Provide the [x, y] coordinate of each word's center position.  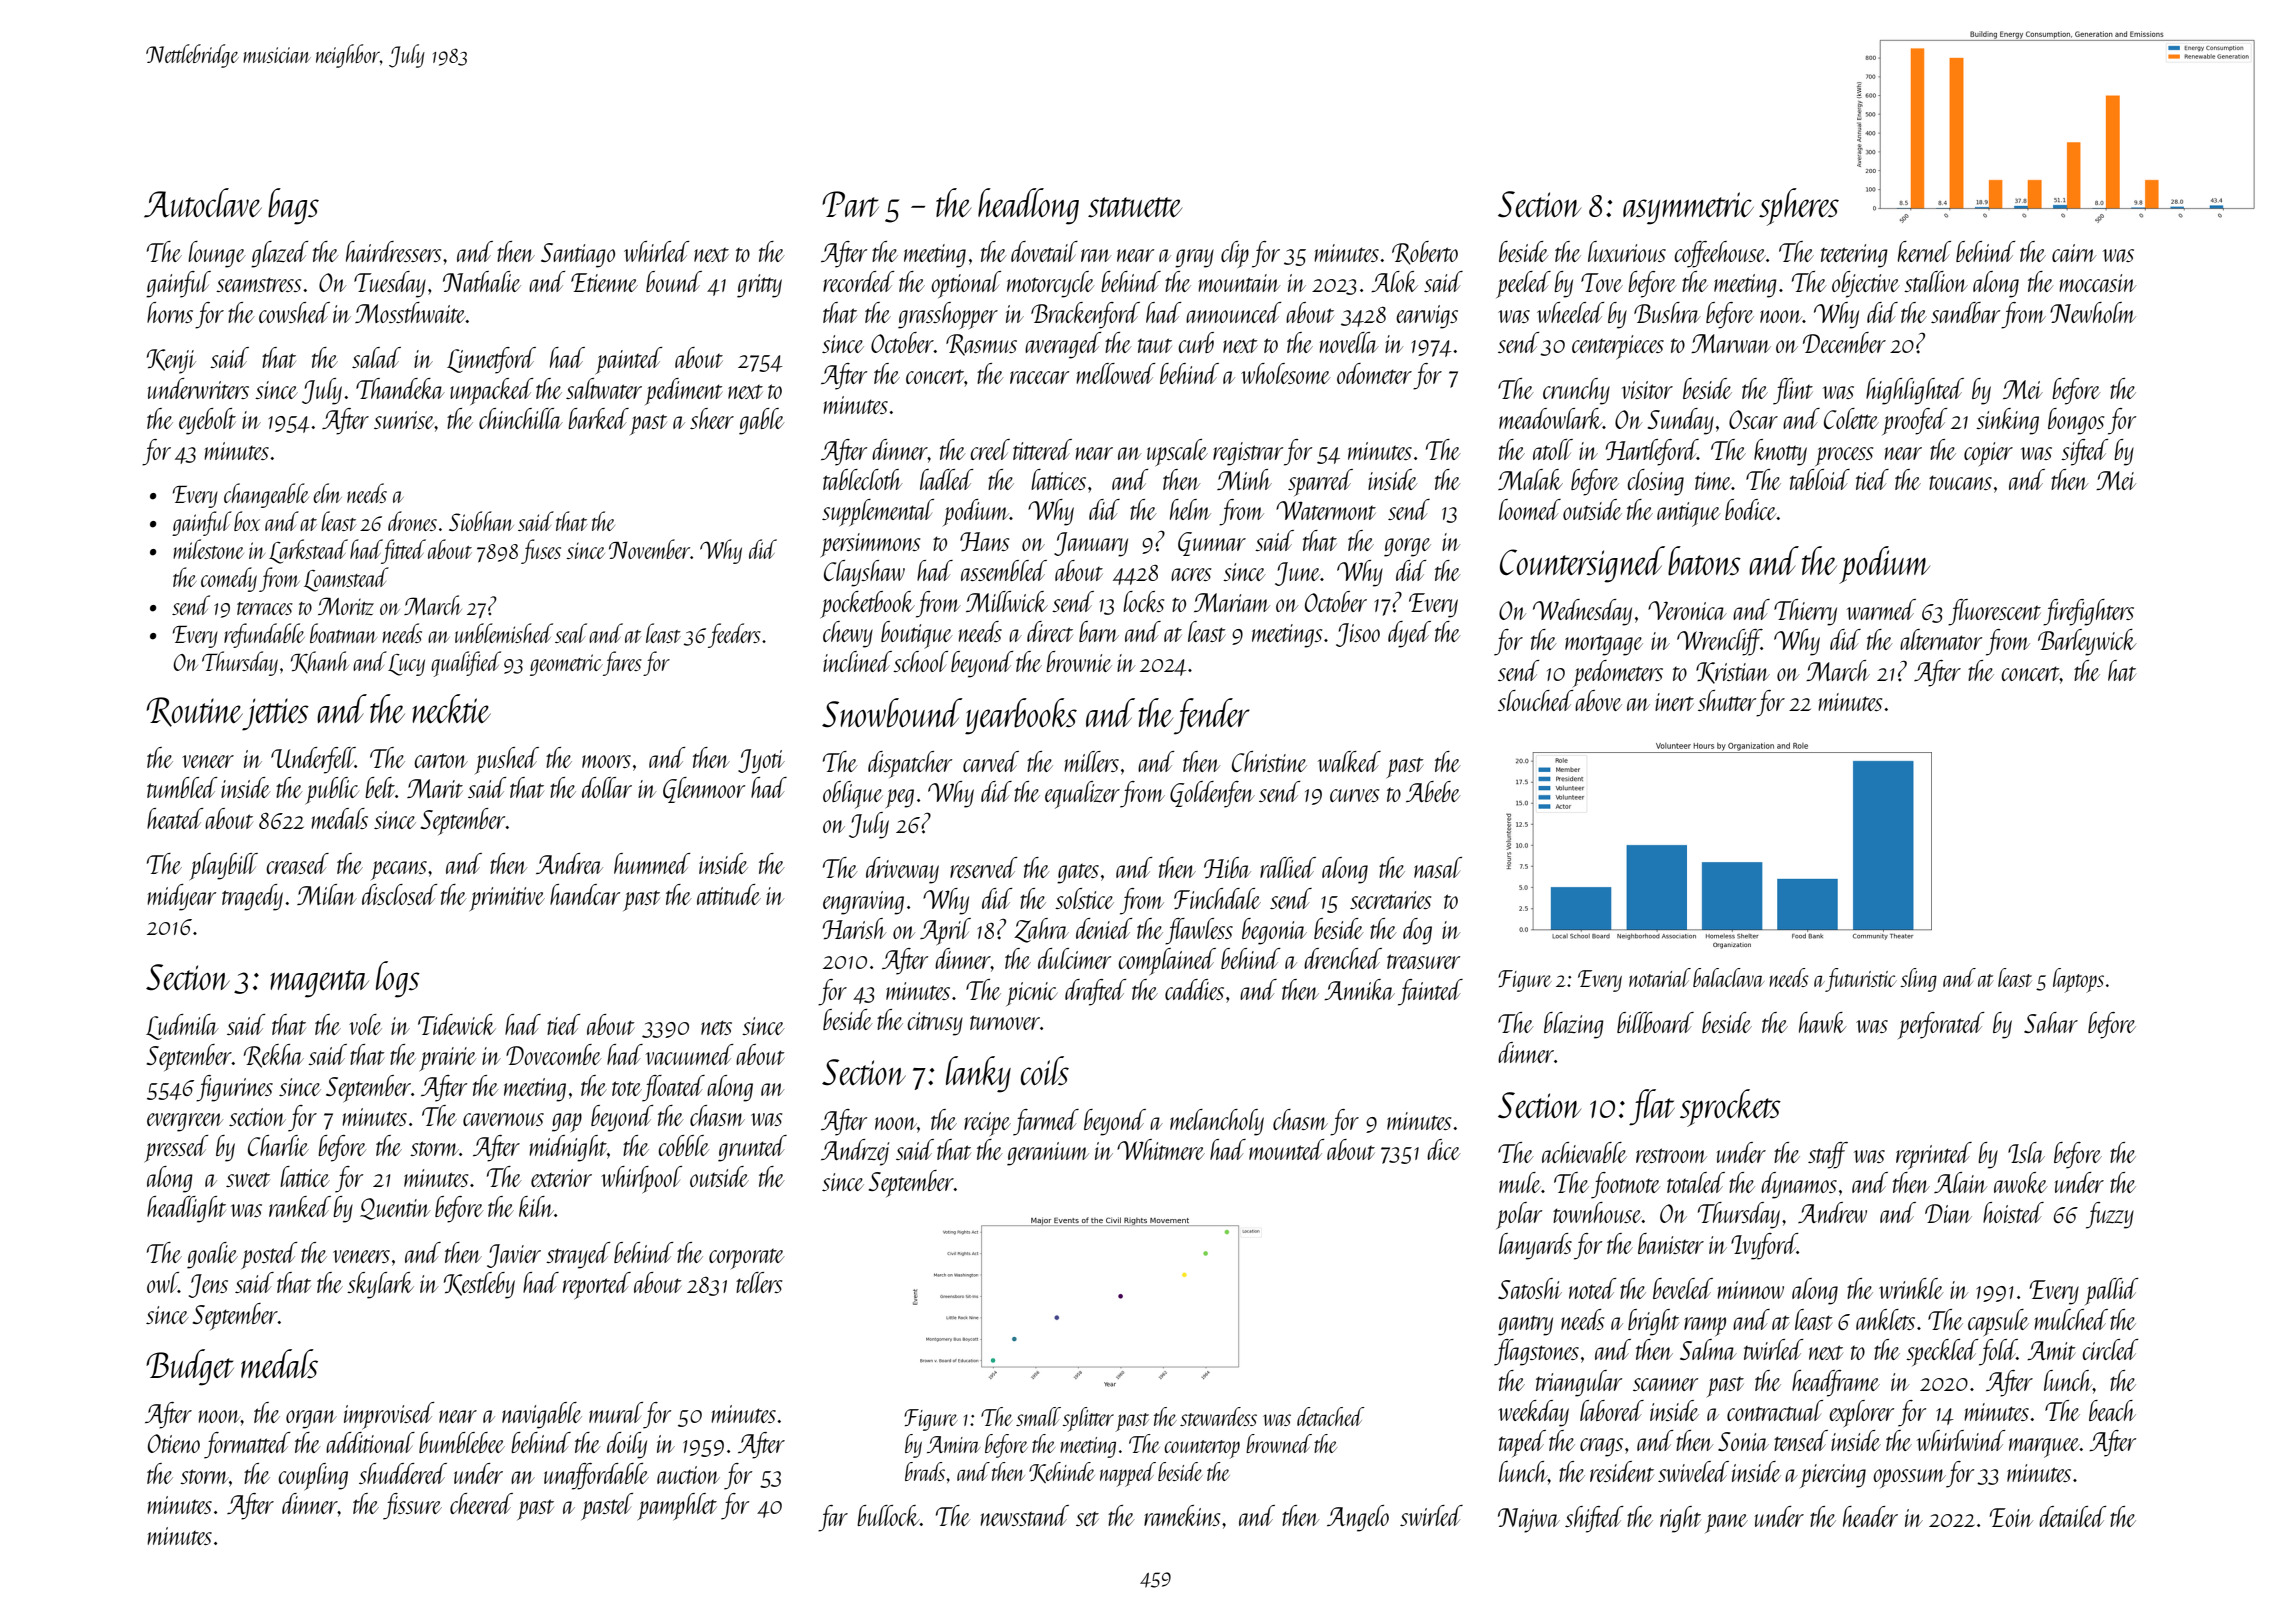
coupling [313, 1476]
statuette [1135, 207]
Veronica [1687, 610]
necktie [451, 708]
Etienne [604, 282]
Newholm [2093, 312]
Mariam [1232, 602]
